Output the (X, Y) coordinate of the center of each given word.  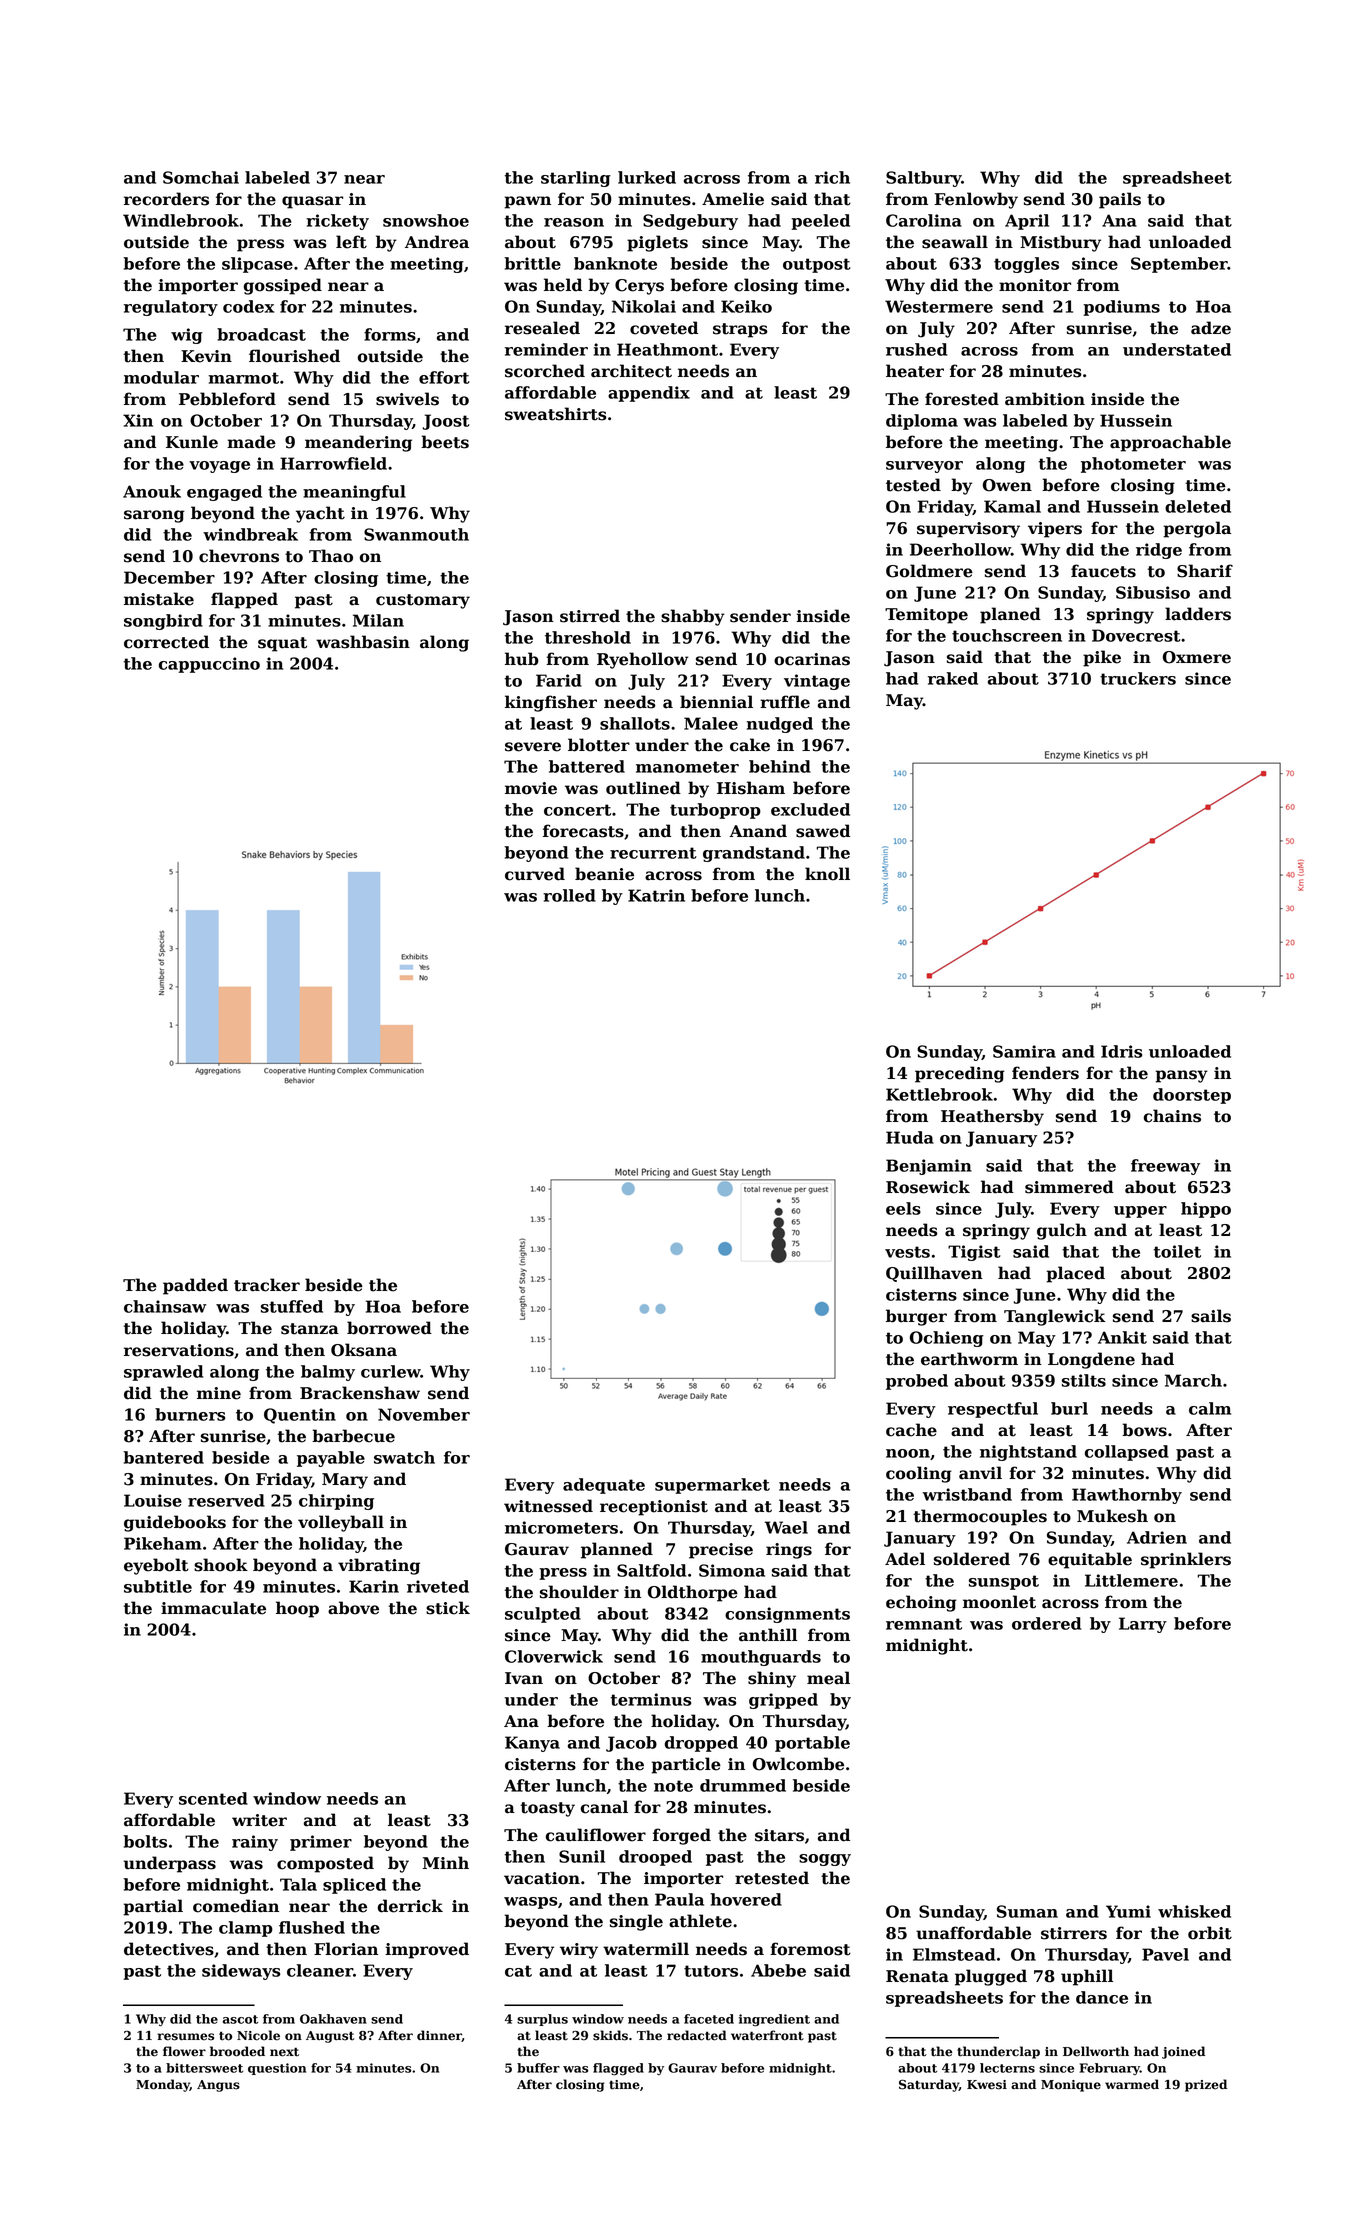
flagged (618, 2069)
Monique (1071, 2086)
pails (1120, 200)
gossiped (283, 286)
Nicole (258, 2035)
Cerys (639, 287)
